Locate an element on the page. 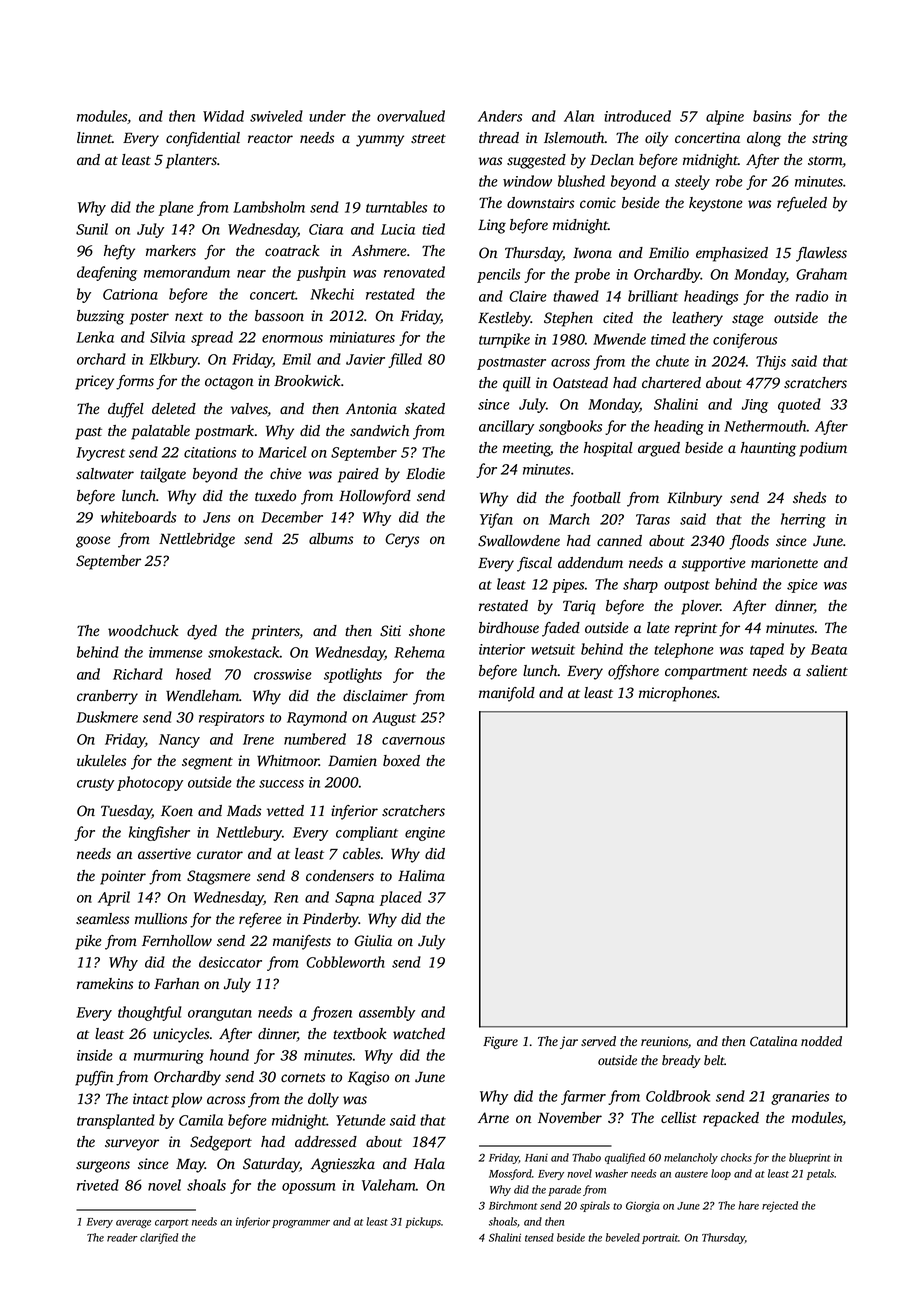  tensed is located at coordinates (539, 1237).
